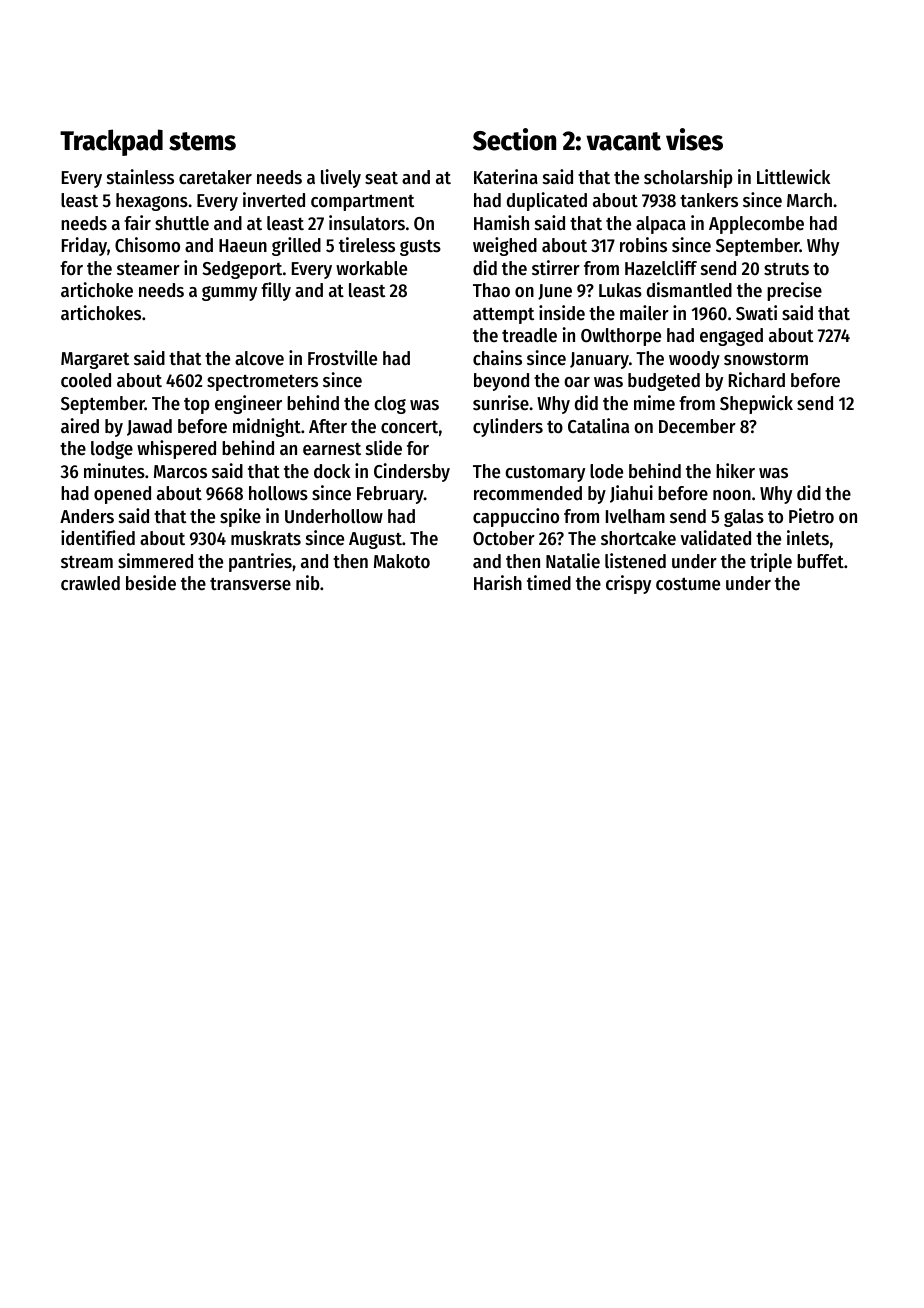 The width and height of the document is (924, 1308). I want to click on vises, so click(694, 139).
